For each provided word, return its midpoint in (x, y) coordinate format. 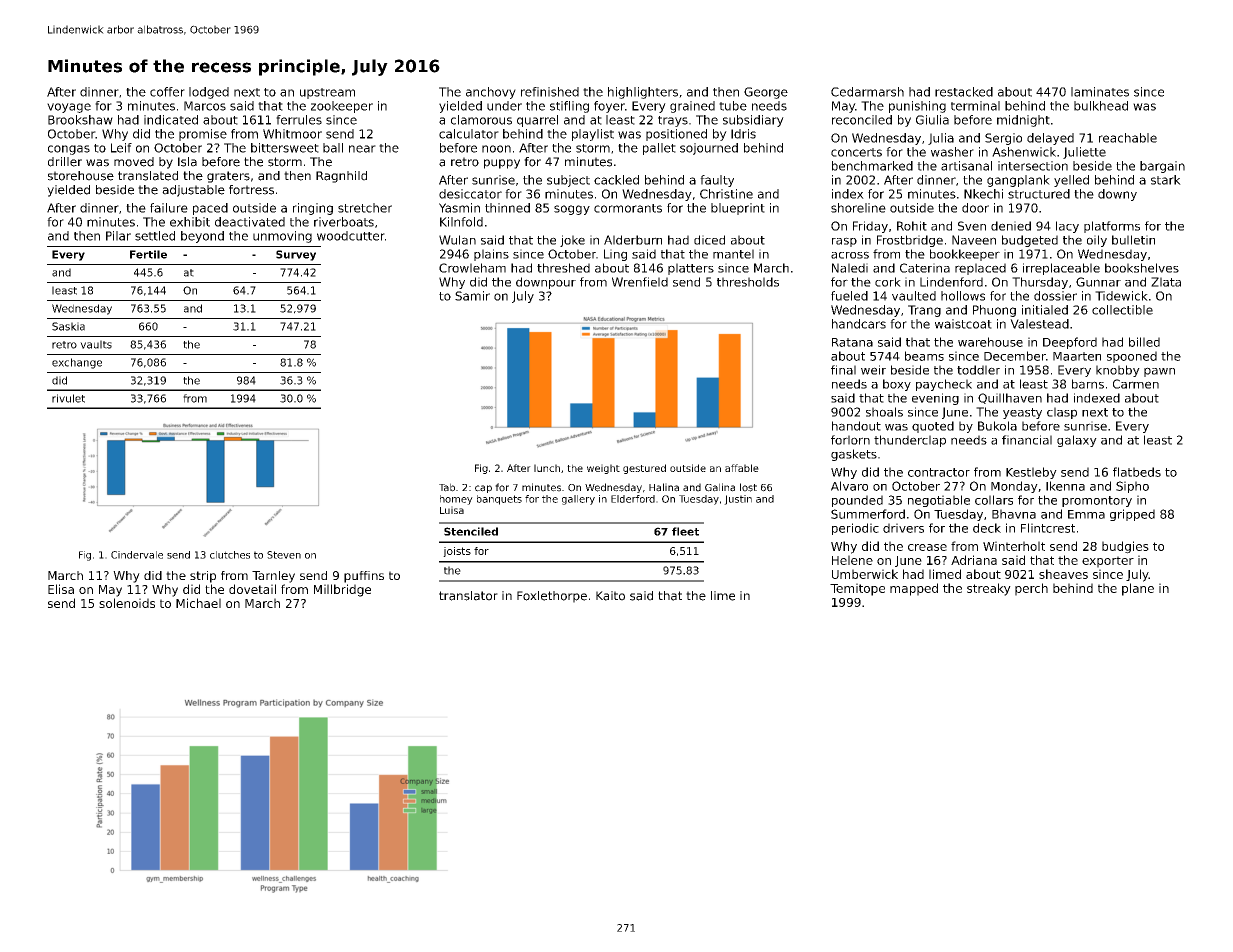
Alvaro (849, 486)
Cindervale (137, 555)
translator (468, 596)
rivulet (68, 398)
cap (483, 489)
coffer (167, 92)
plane (1138, 589)
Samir (472, 296)
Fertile (148, 254)
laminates (1100, 92)
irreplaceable (1061, 269)
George (766, 93)
